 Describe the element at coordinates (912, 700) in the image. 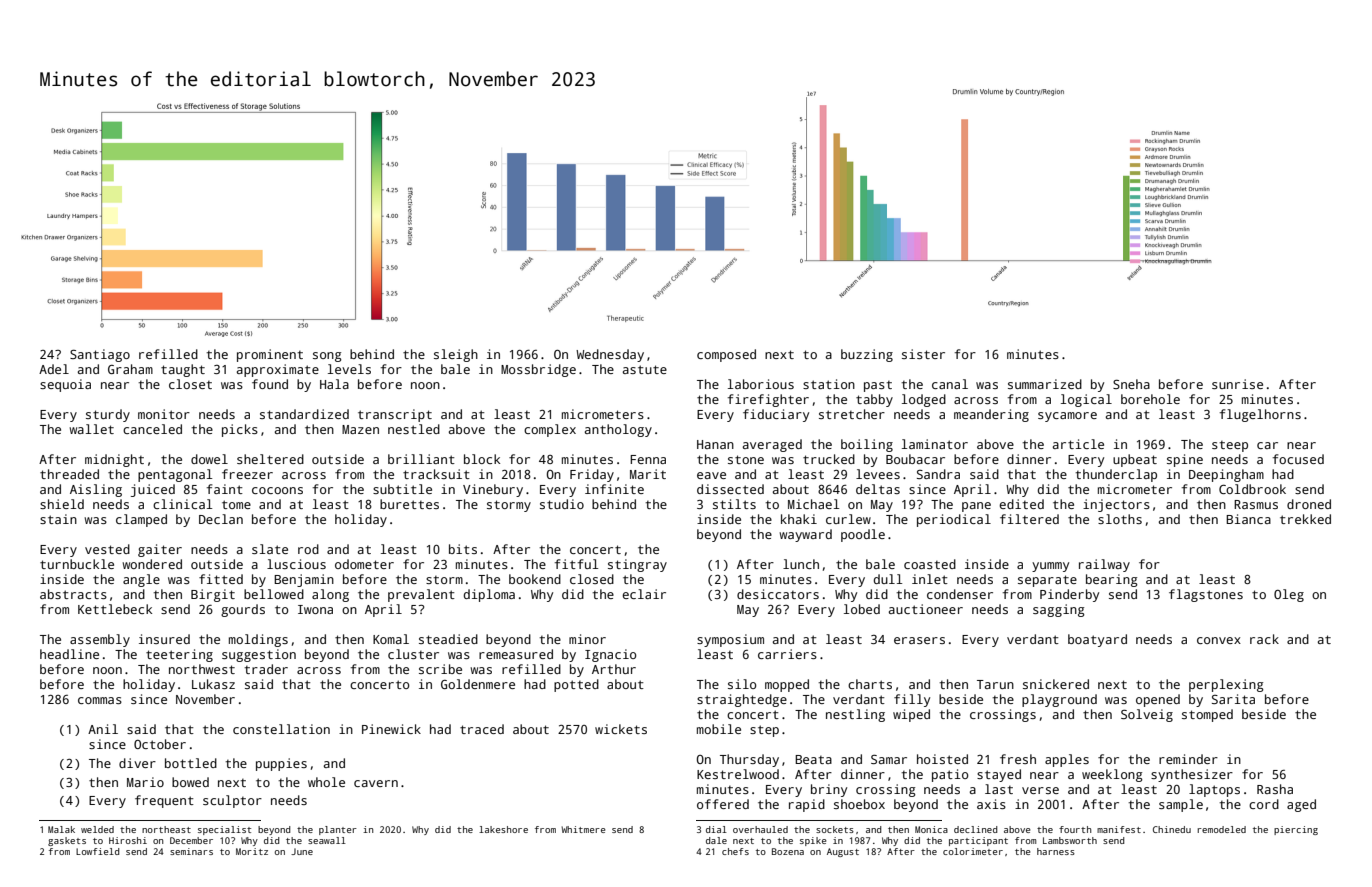

I see `filly` at that location.
